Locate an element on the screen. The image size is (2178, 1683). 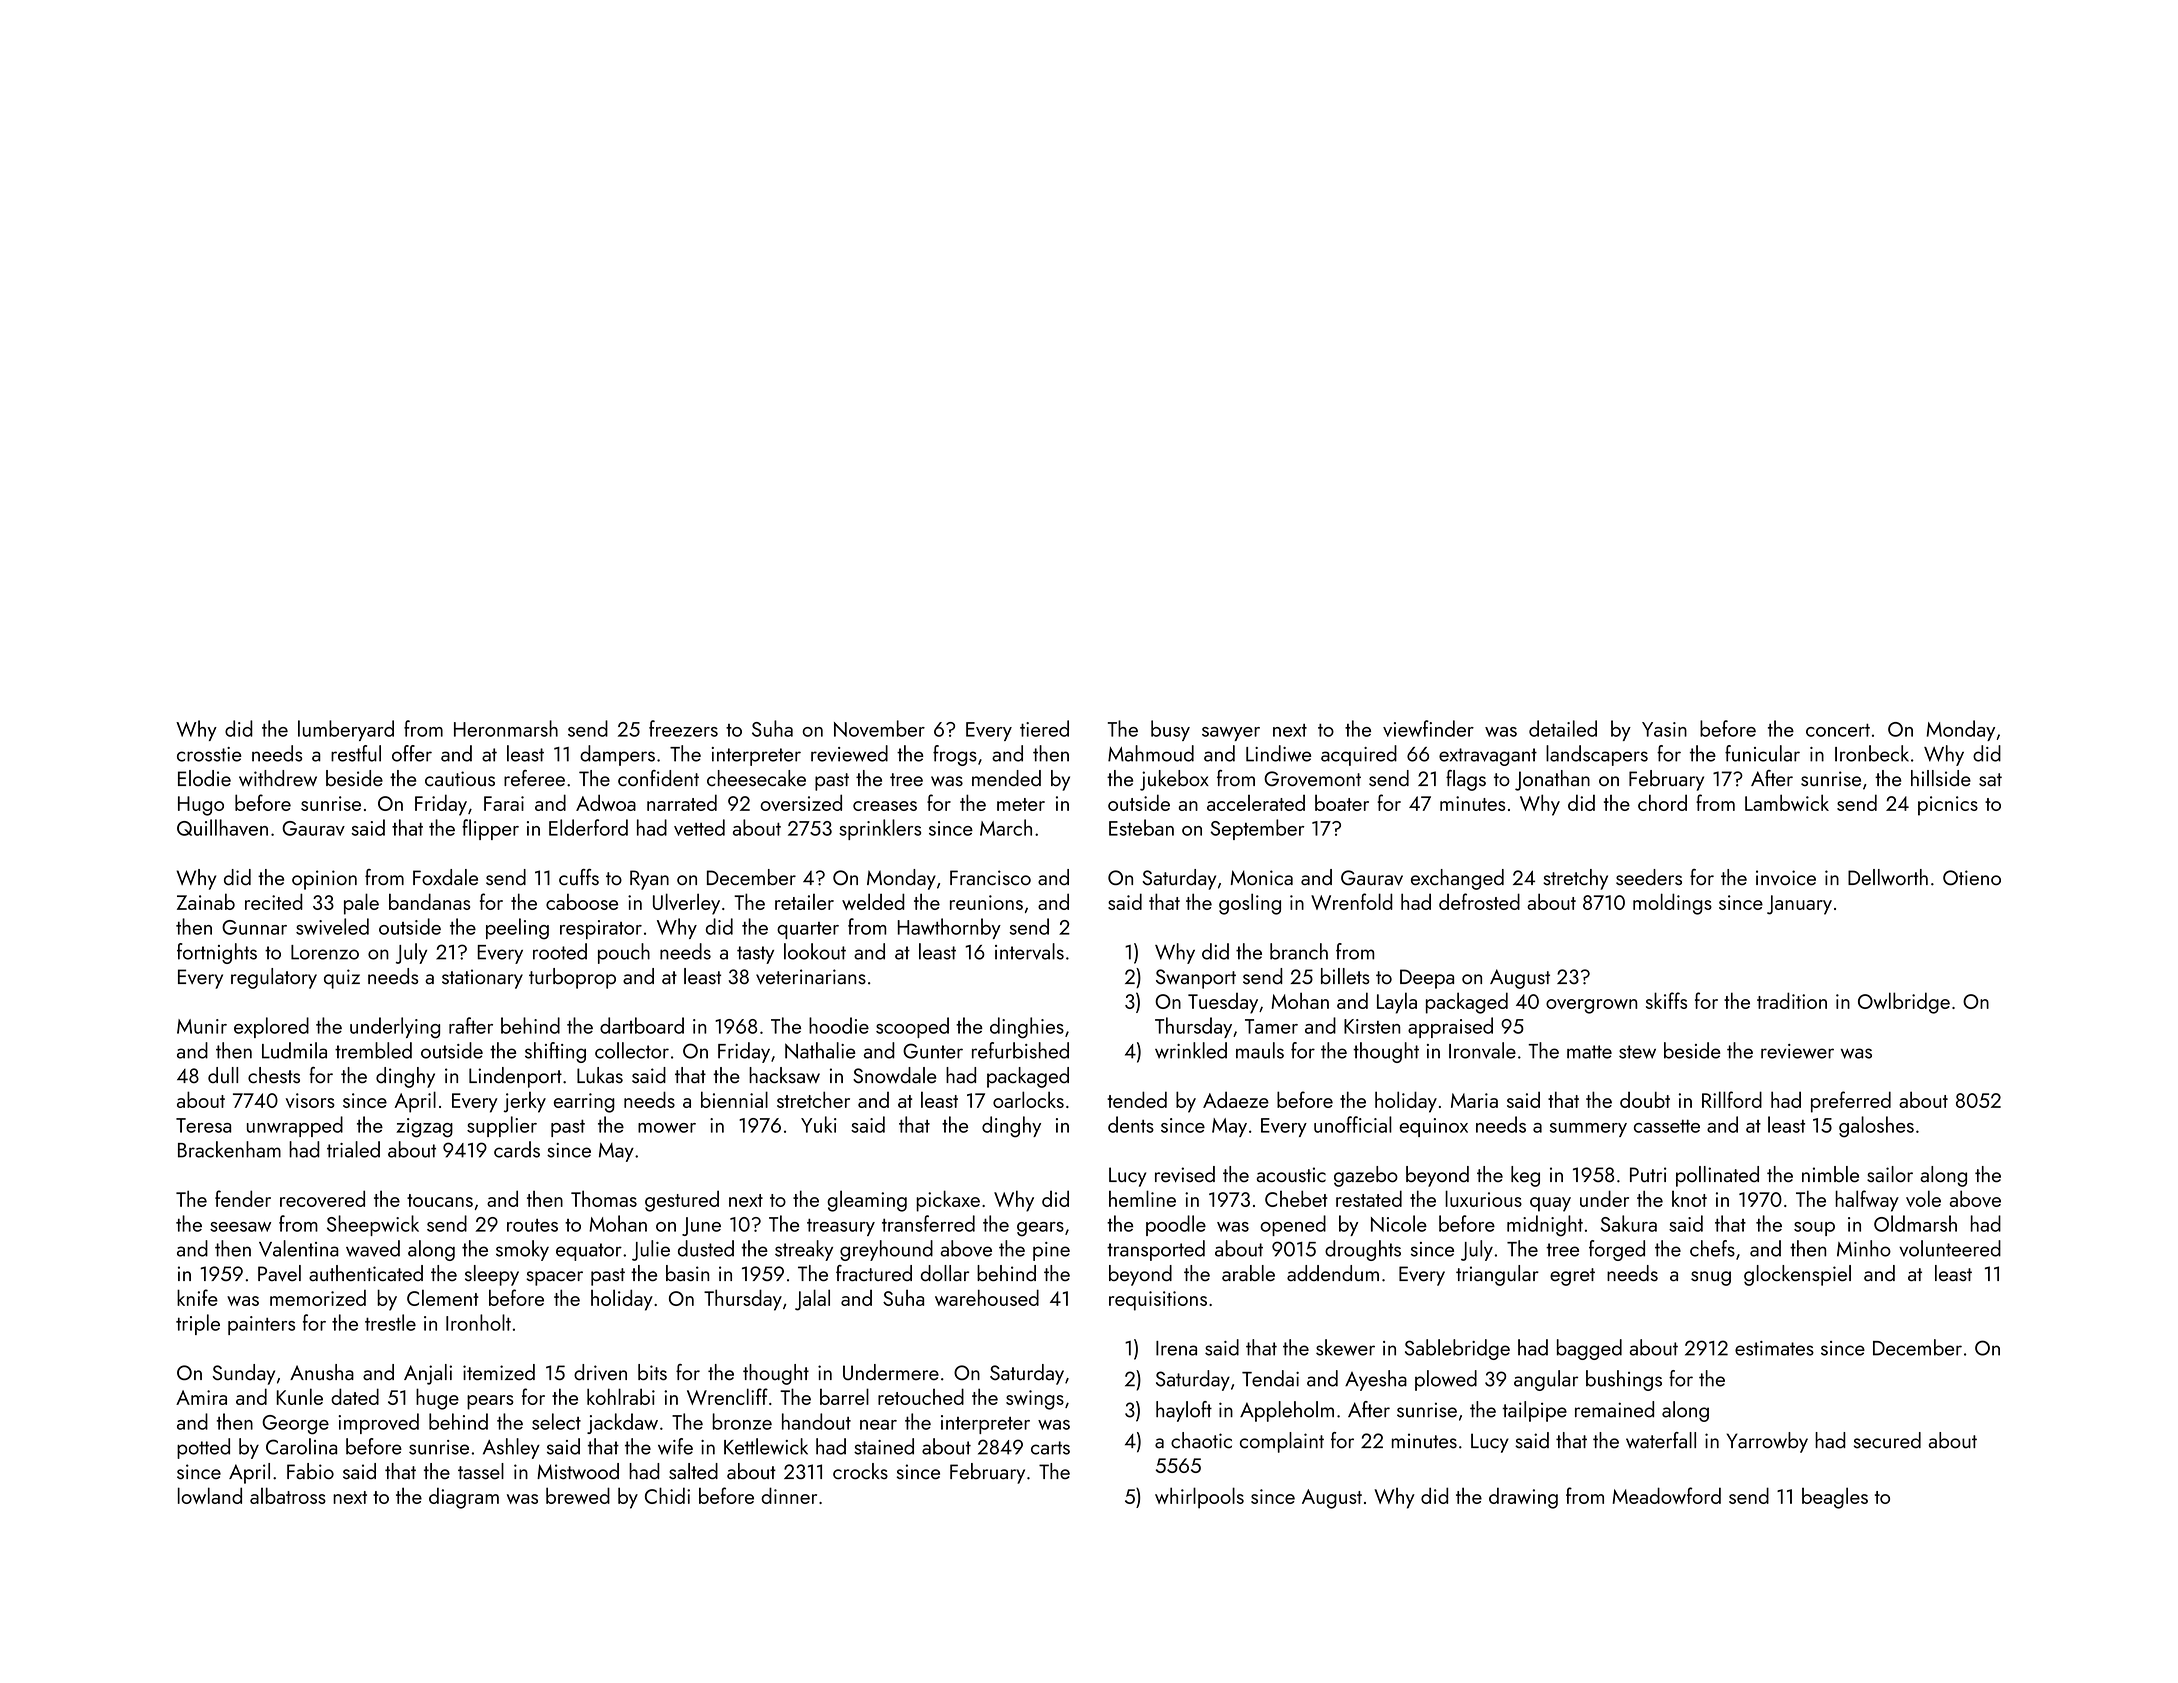
pickaxe is located at coordinates (948, 1201).
